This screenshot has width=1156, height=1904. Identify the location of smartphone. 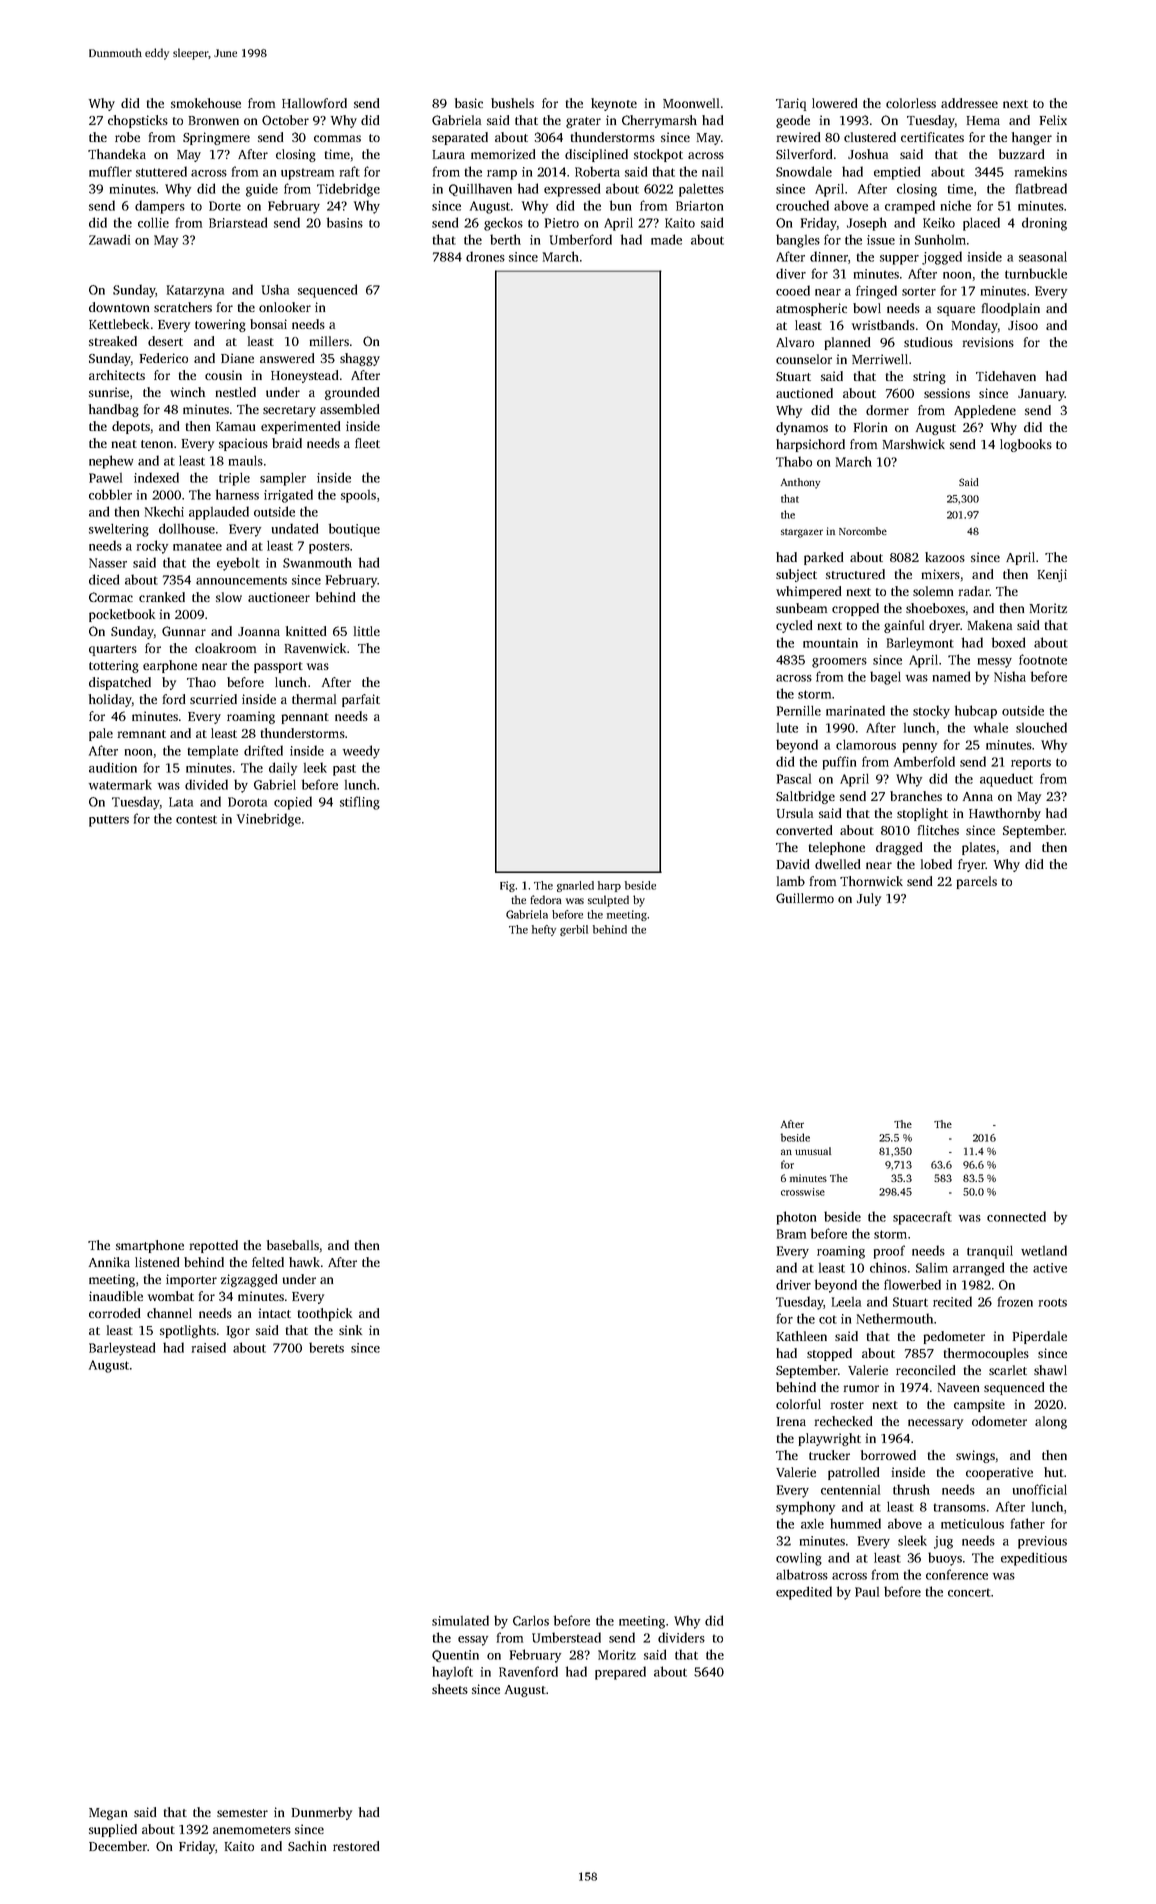
(150, 1246).
